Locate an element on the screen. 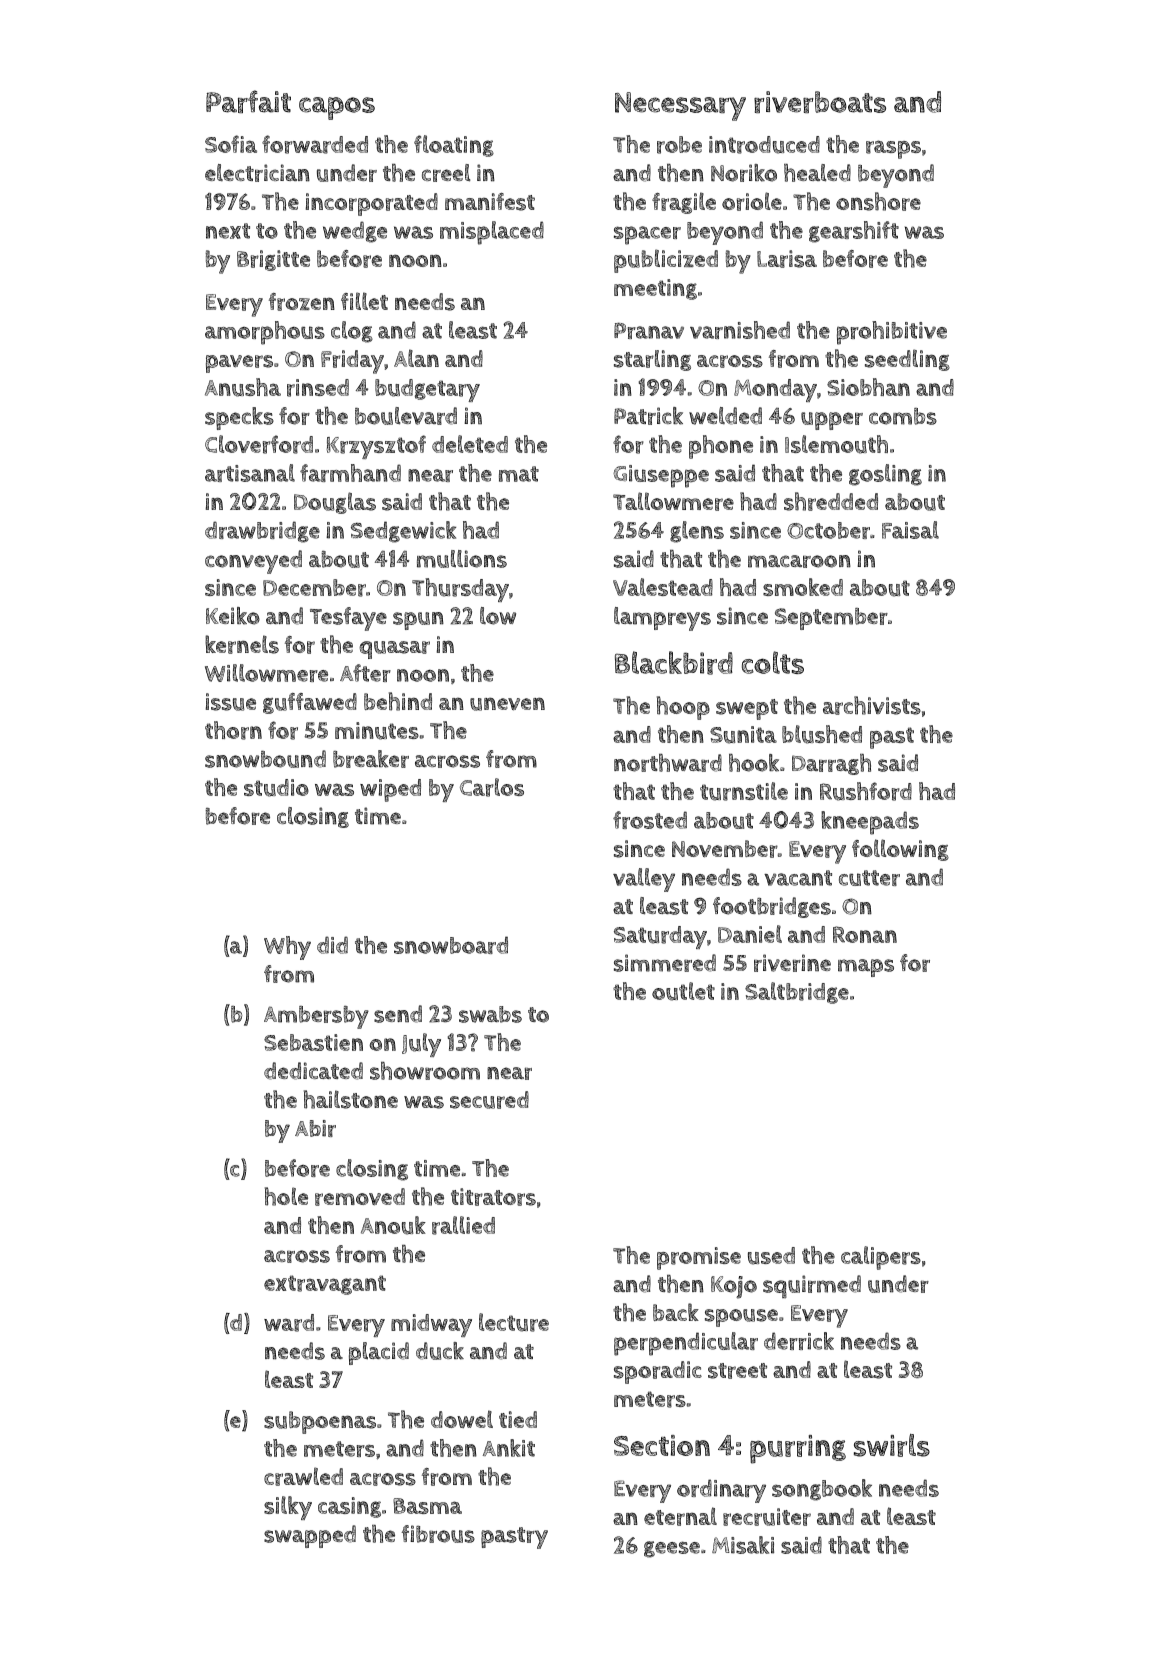 This screenshot has width=1165, height=1654. Misaki is located at coordinates (743, 1545).
